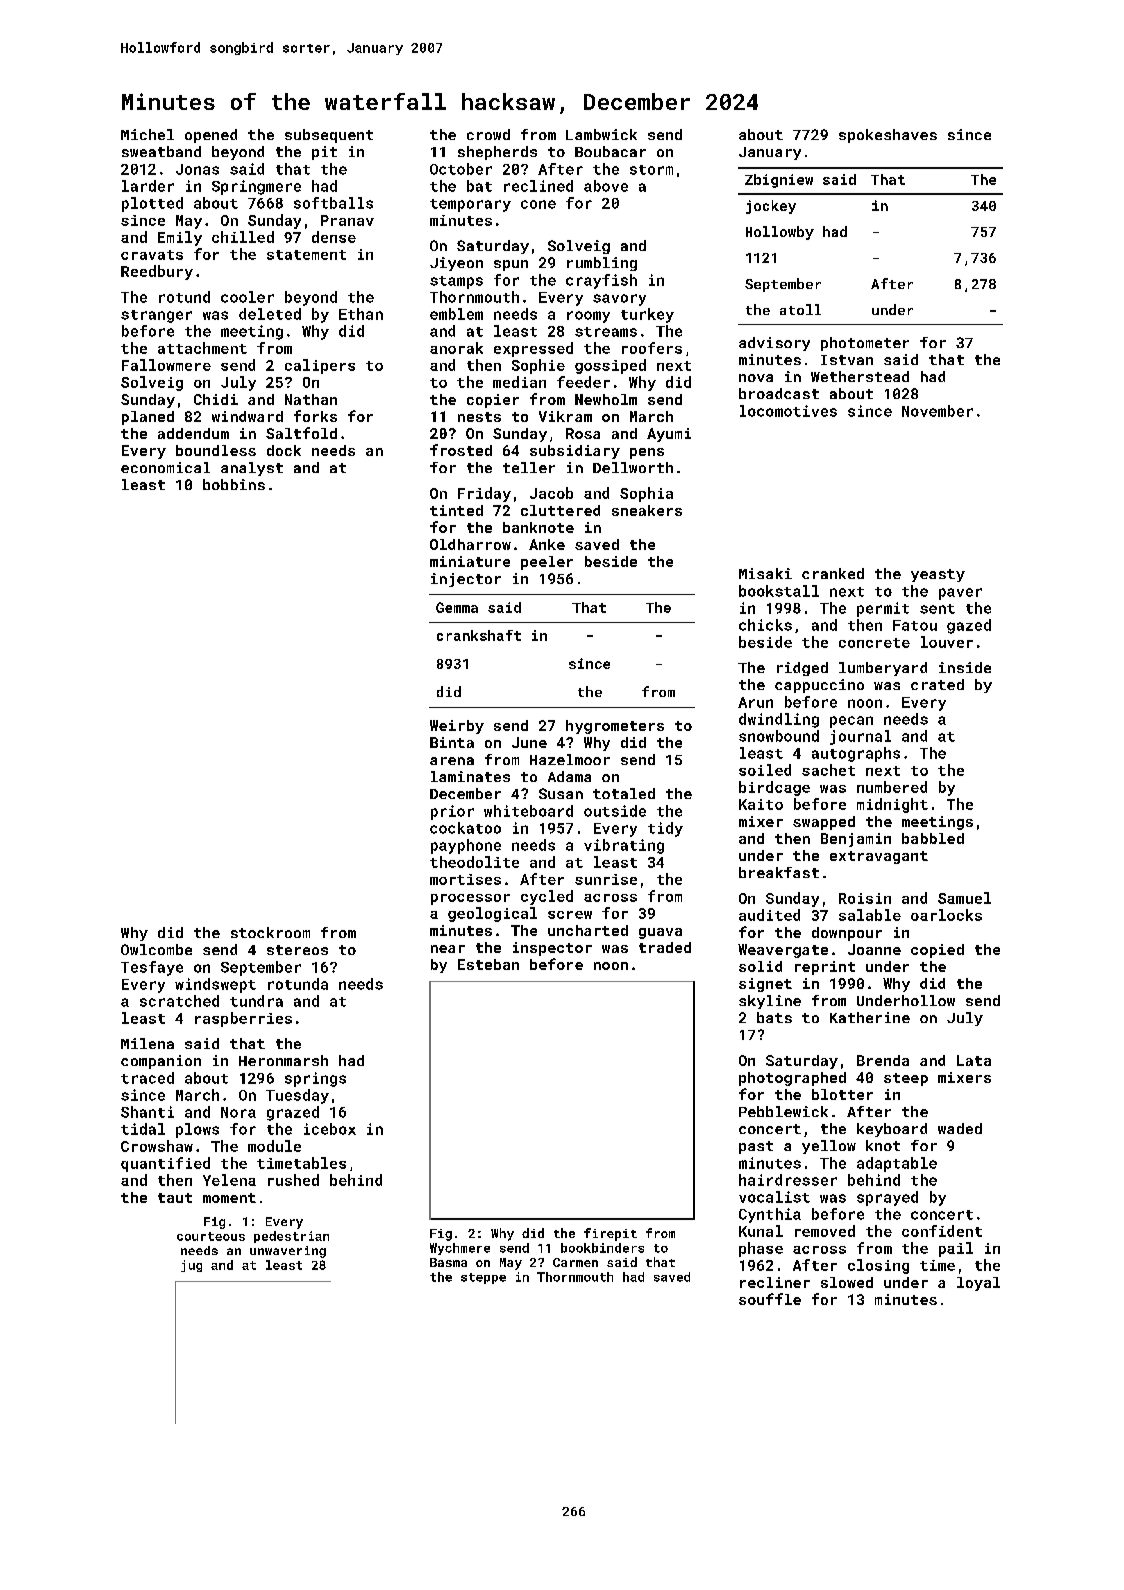 The image size is (1124, 1590). I want to click on raspberries, so click(243, 1019).
